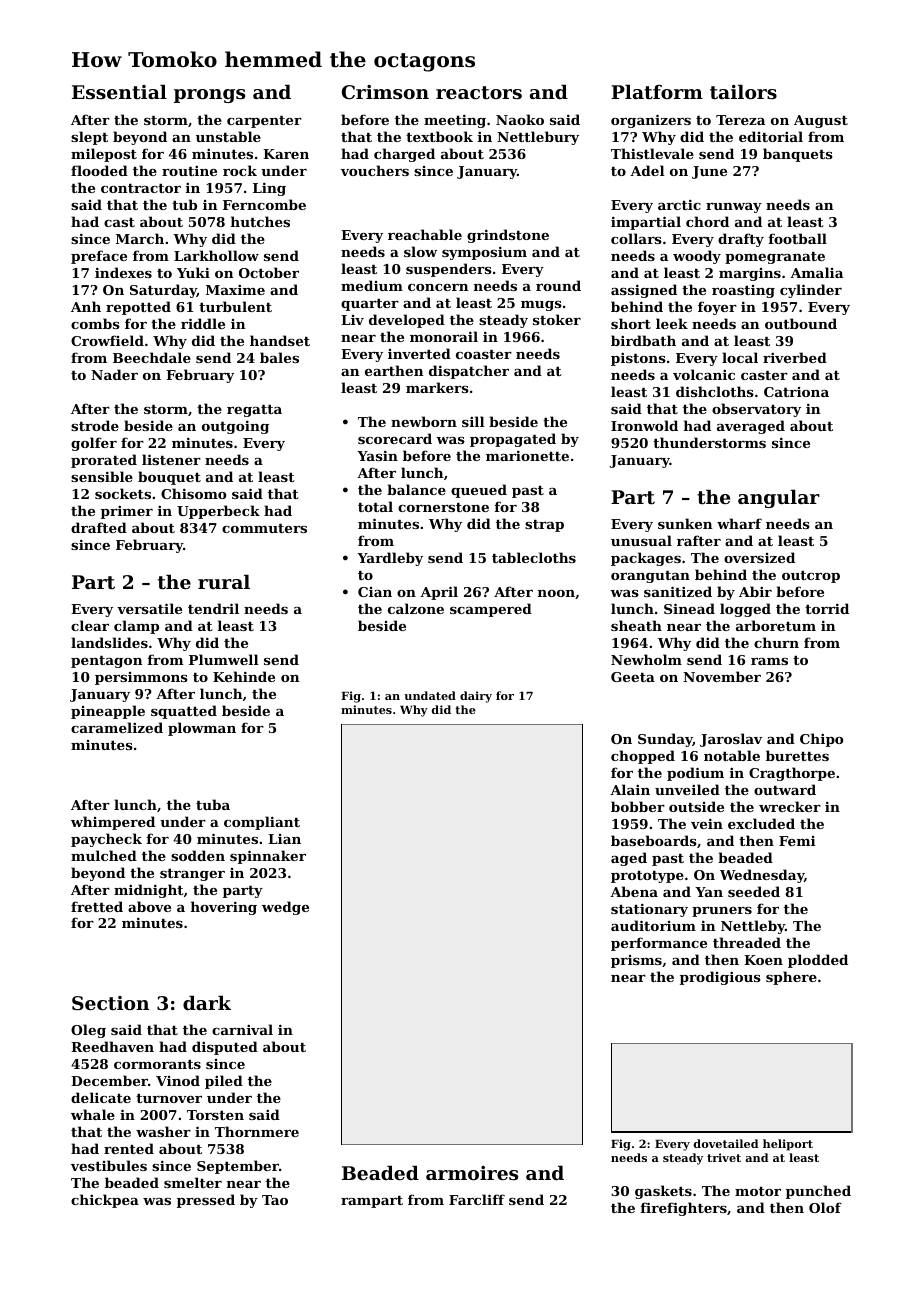 This screenshot has width=924, height=1308. What do you see at coordinates (657, 92) in the screenshot?
I see `Platform` at bounding box center [657, 92].
